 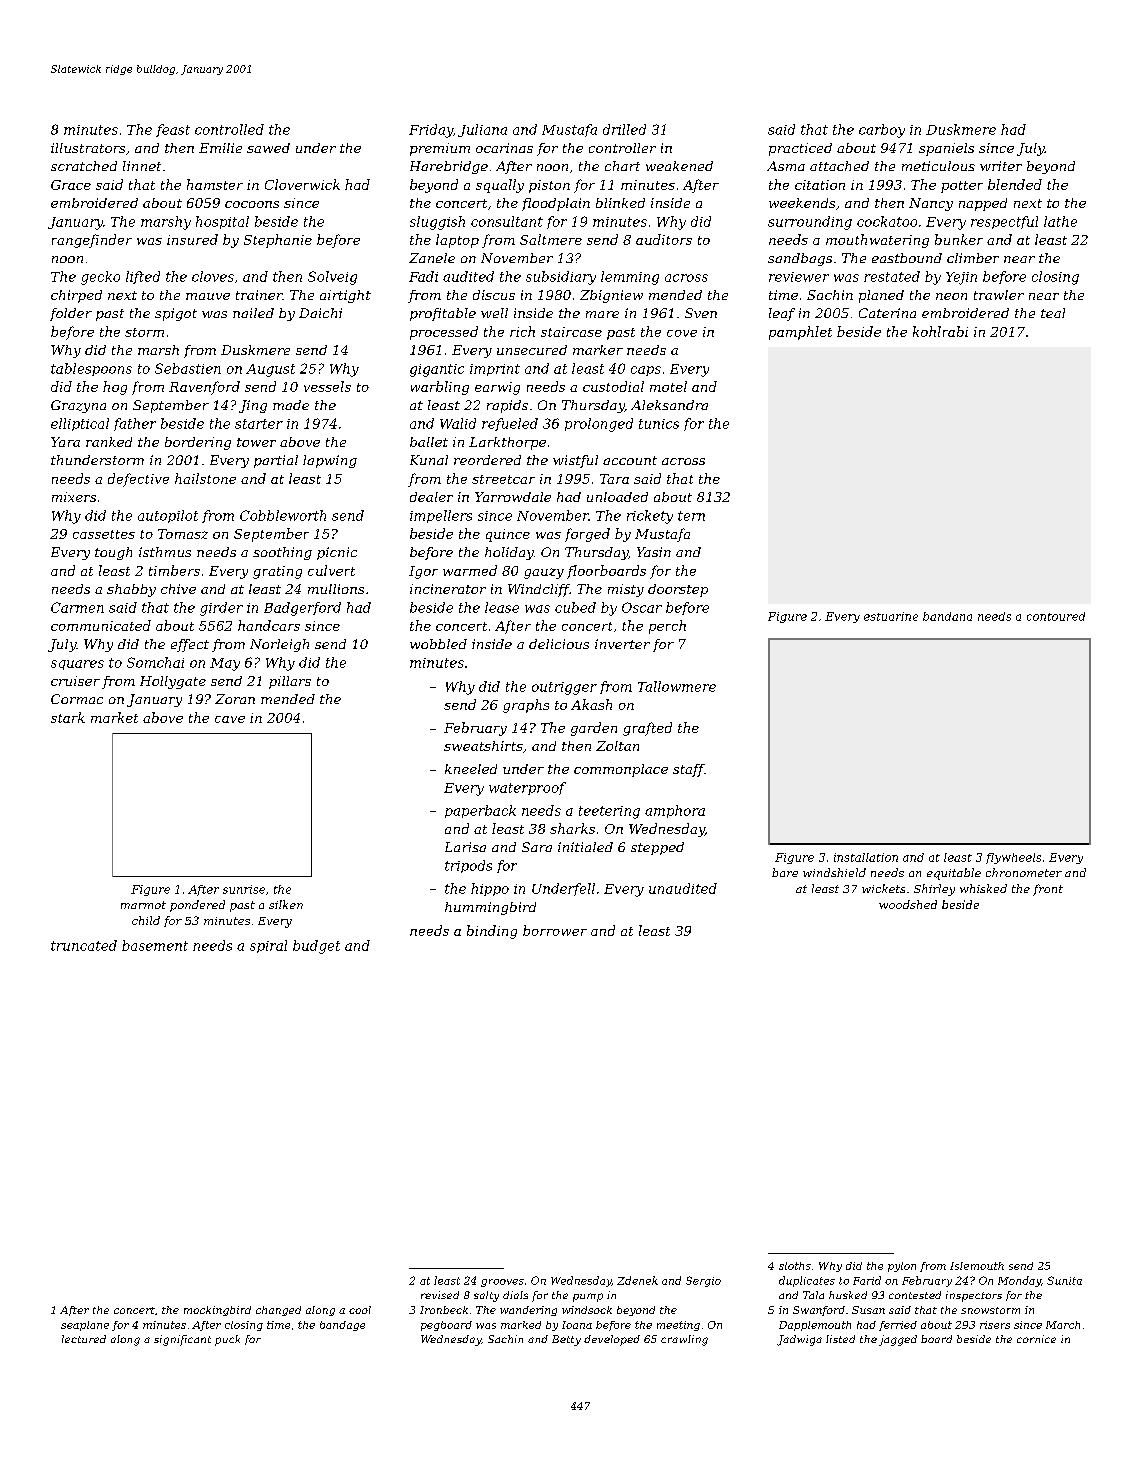 What do you see at coordinates (440, 1295) in the screenshot?
I see `revised` at bounding box center [440, 1295].
